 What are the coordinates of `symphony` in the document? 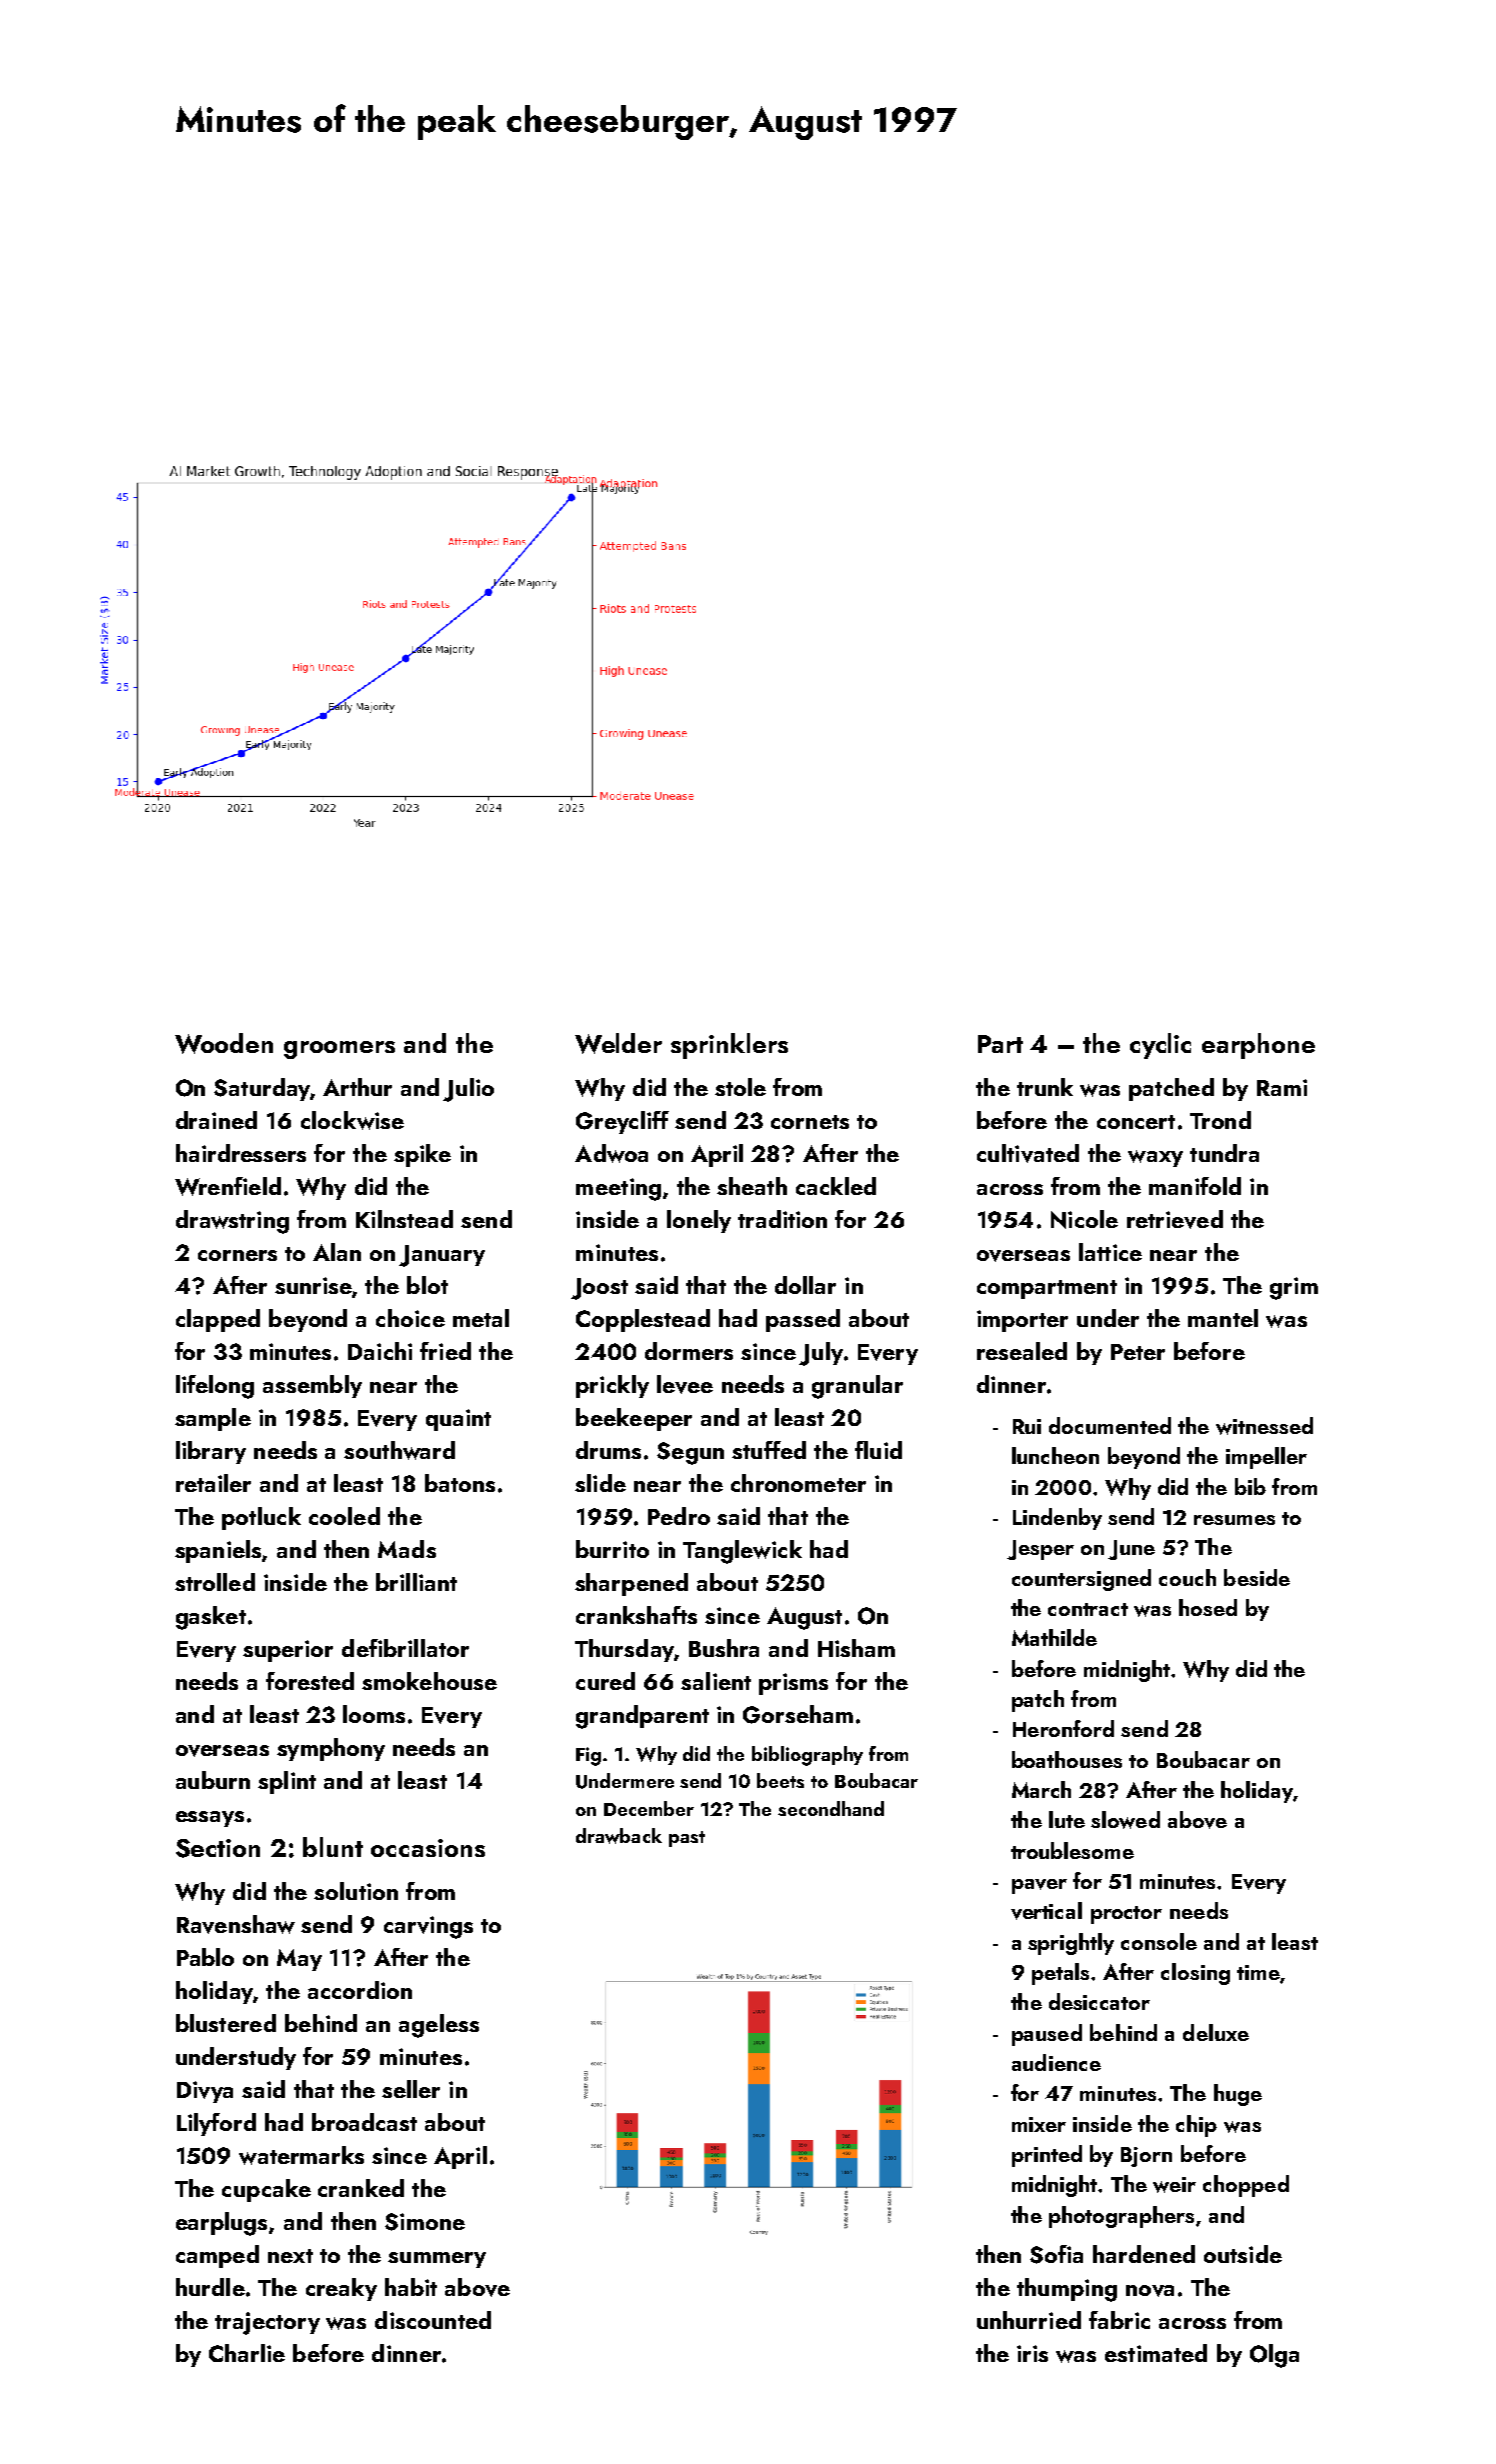 It's located at (331, 1749).
